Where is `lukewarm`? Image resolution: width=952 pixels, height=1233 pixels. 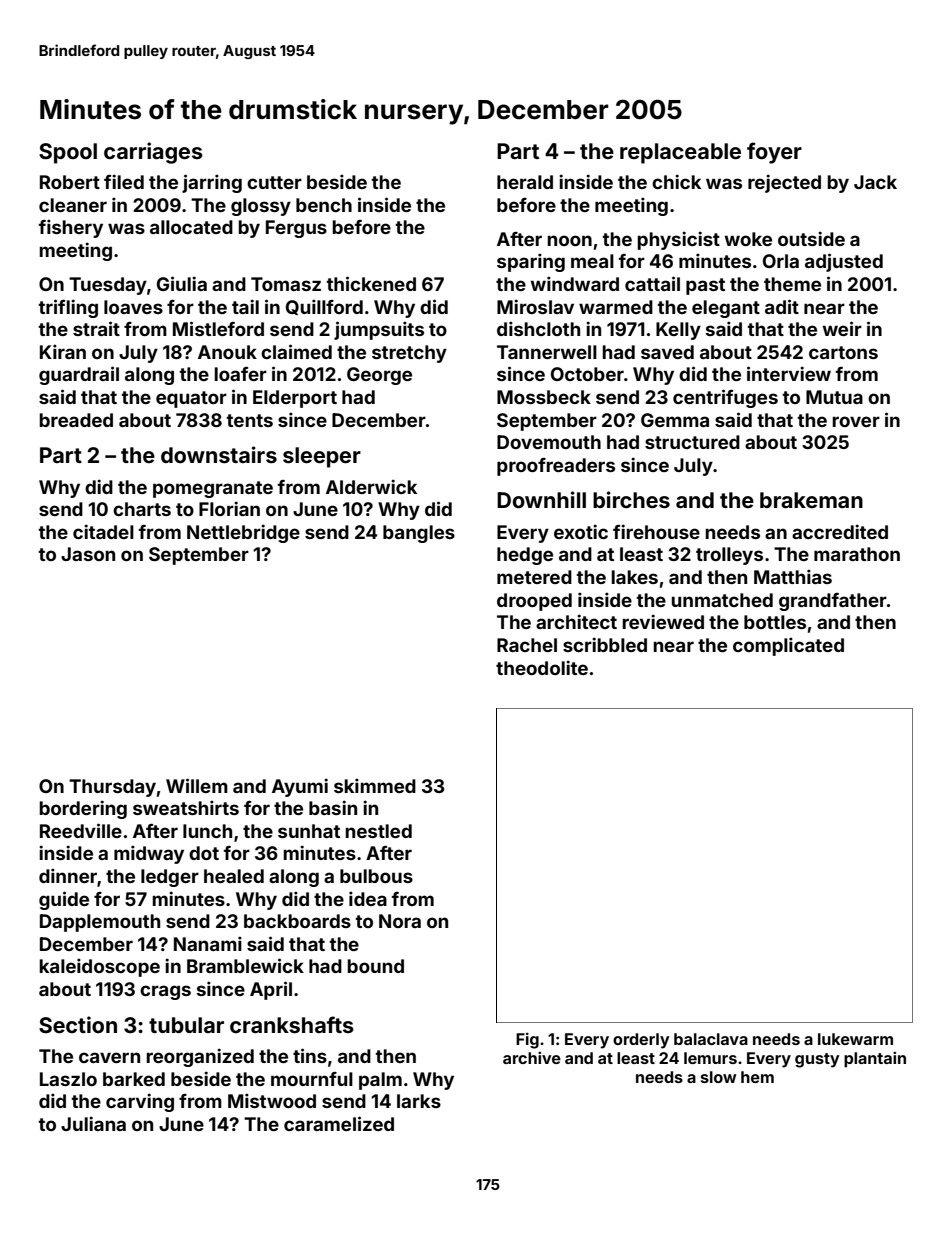
lukewarm is located at coordinates (855, 1039).
